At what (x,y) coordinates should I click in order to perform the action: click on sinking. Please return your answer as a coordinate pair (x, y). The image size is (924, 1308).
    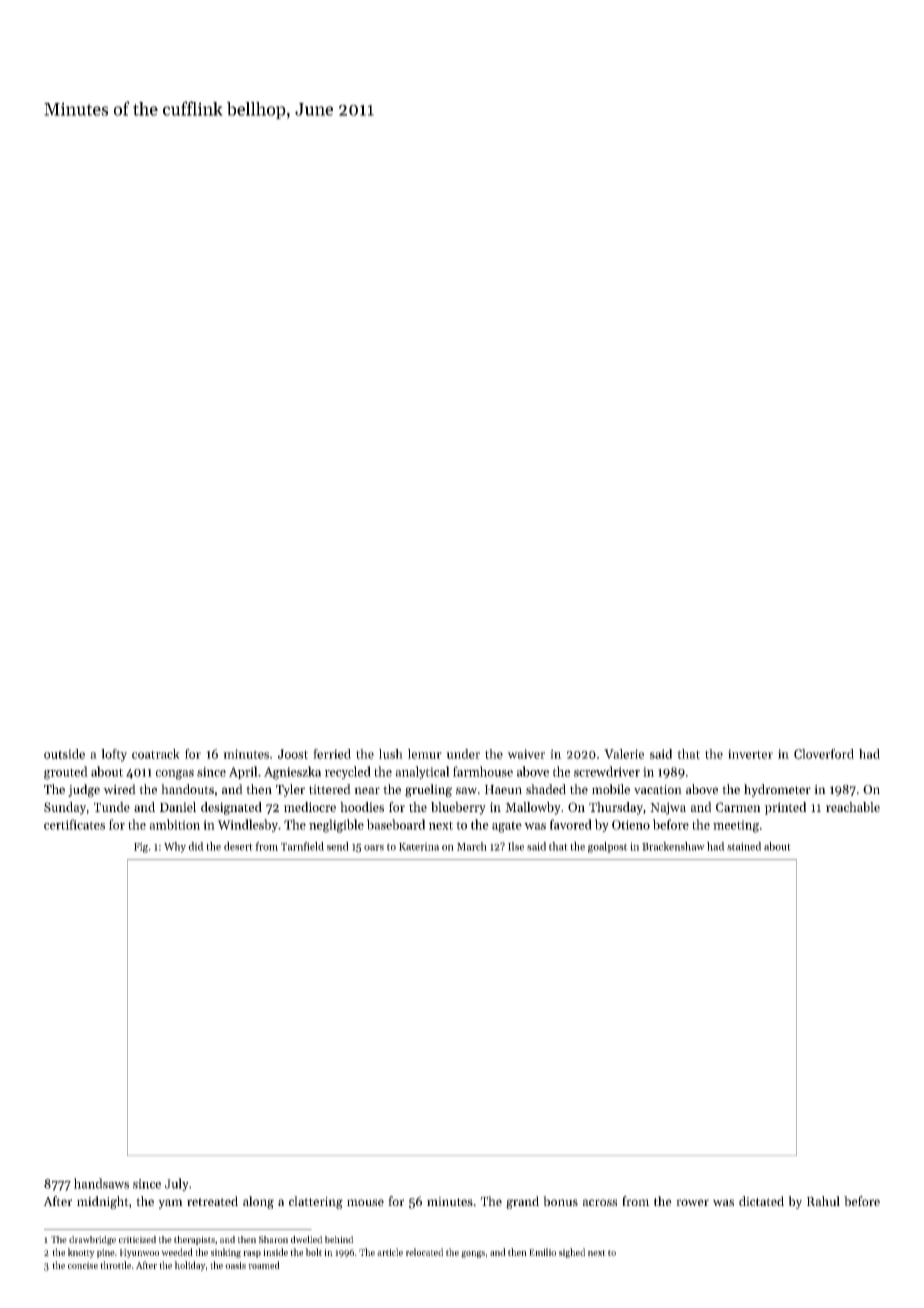
    Looking at the image, I should click on (226, 1253).
